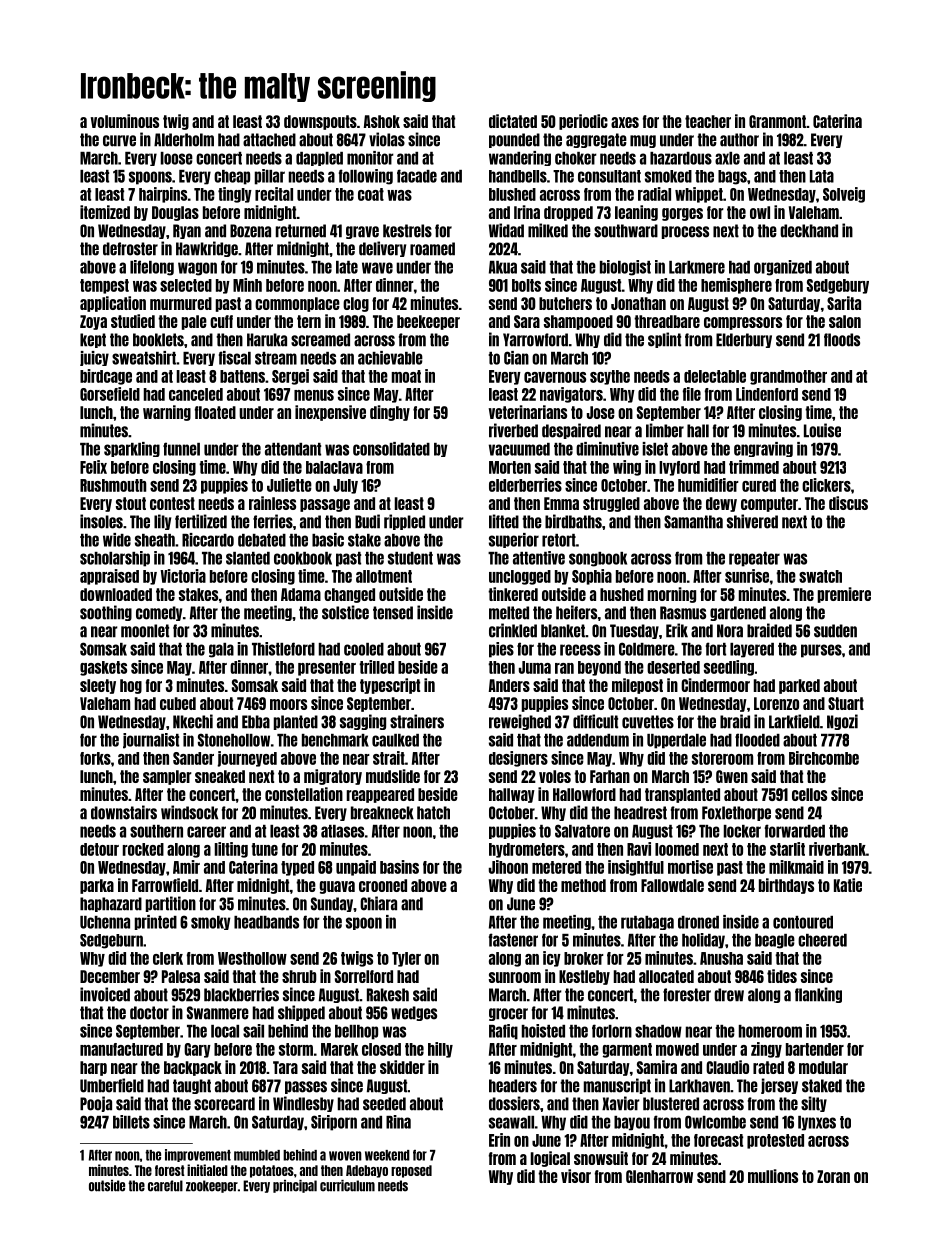 This page has width=952, height=1233. What do you see at coordinates (799, 686) in the page?
I see `parked` at bounding box center [799, 686].
